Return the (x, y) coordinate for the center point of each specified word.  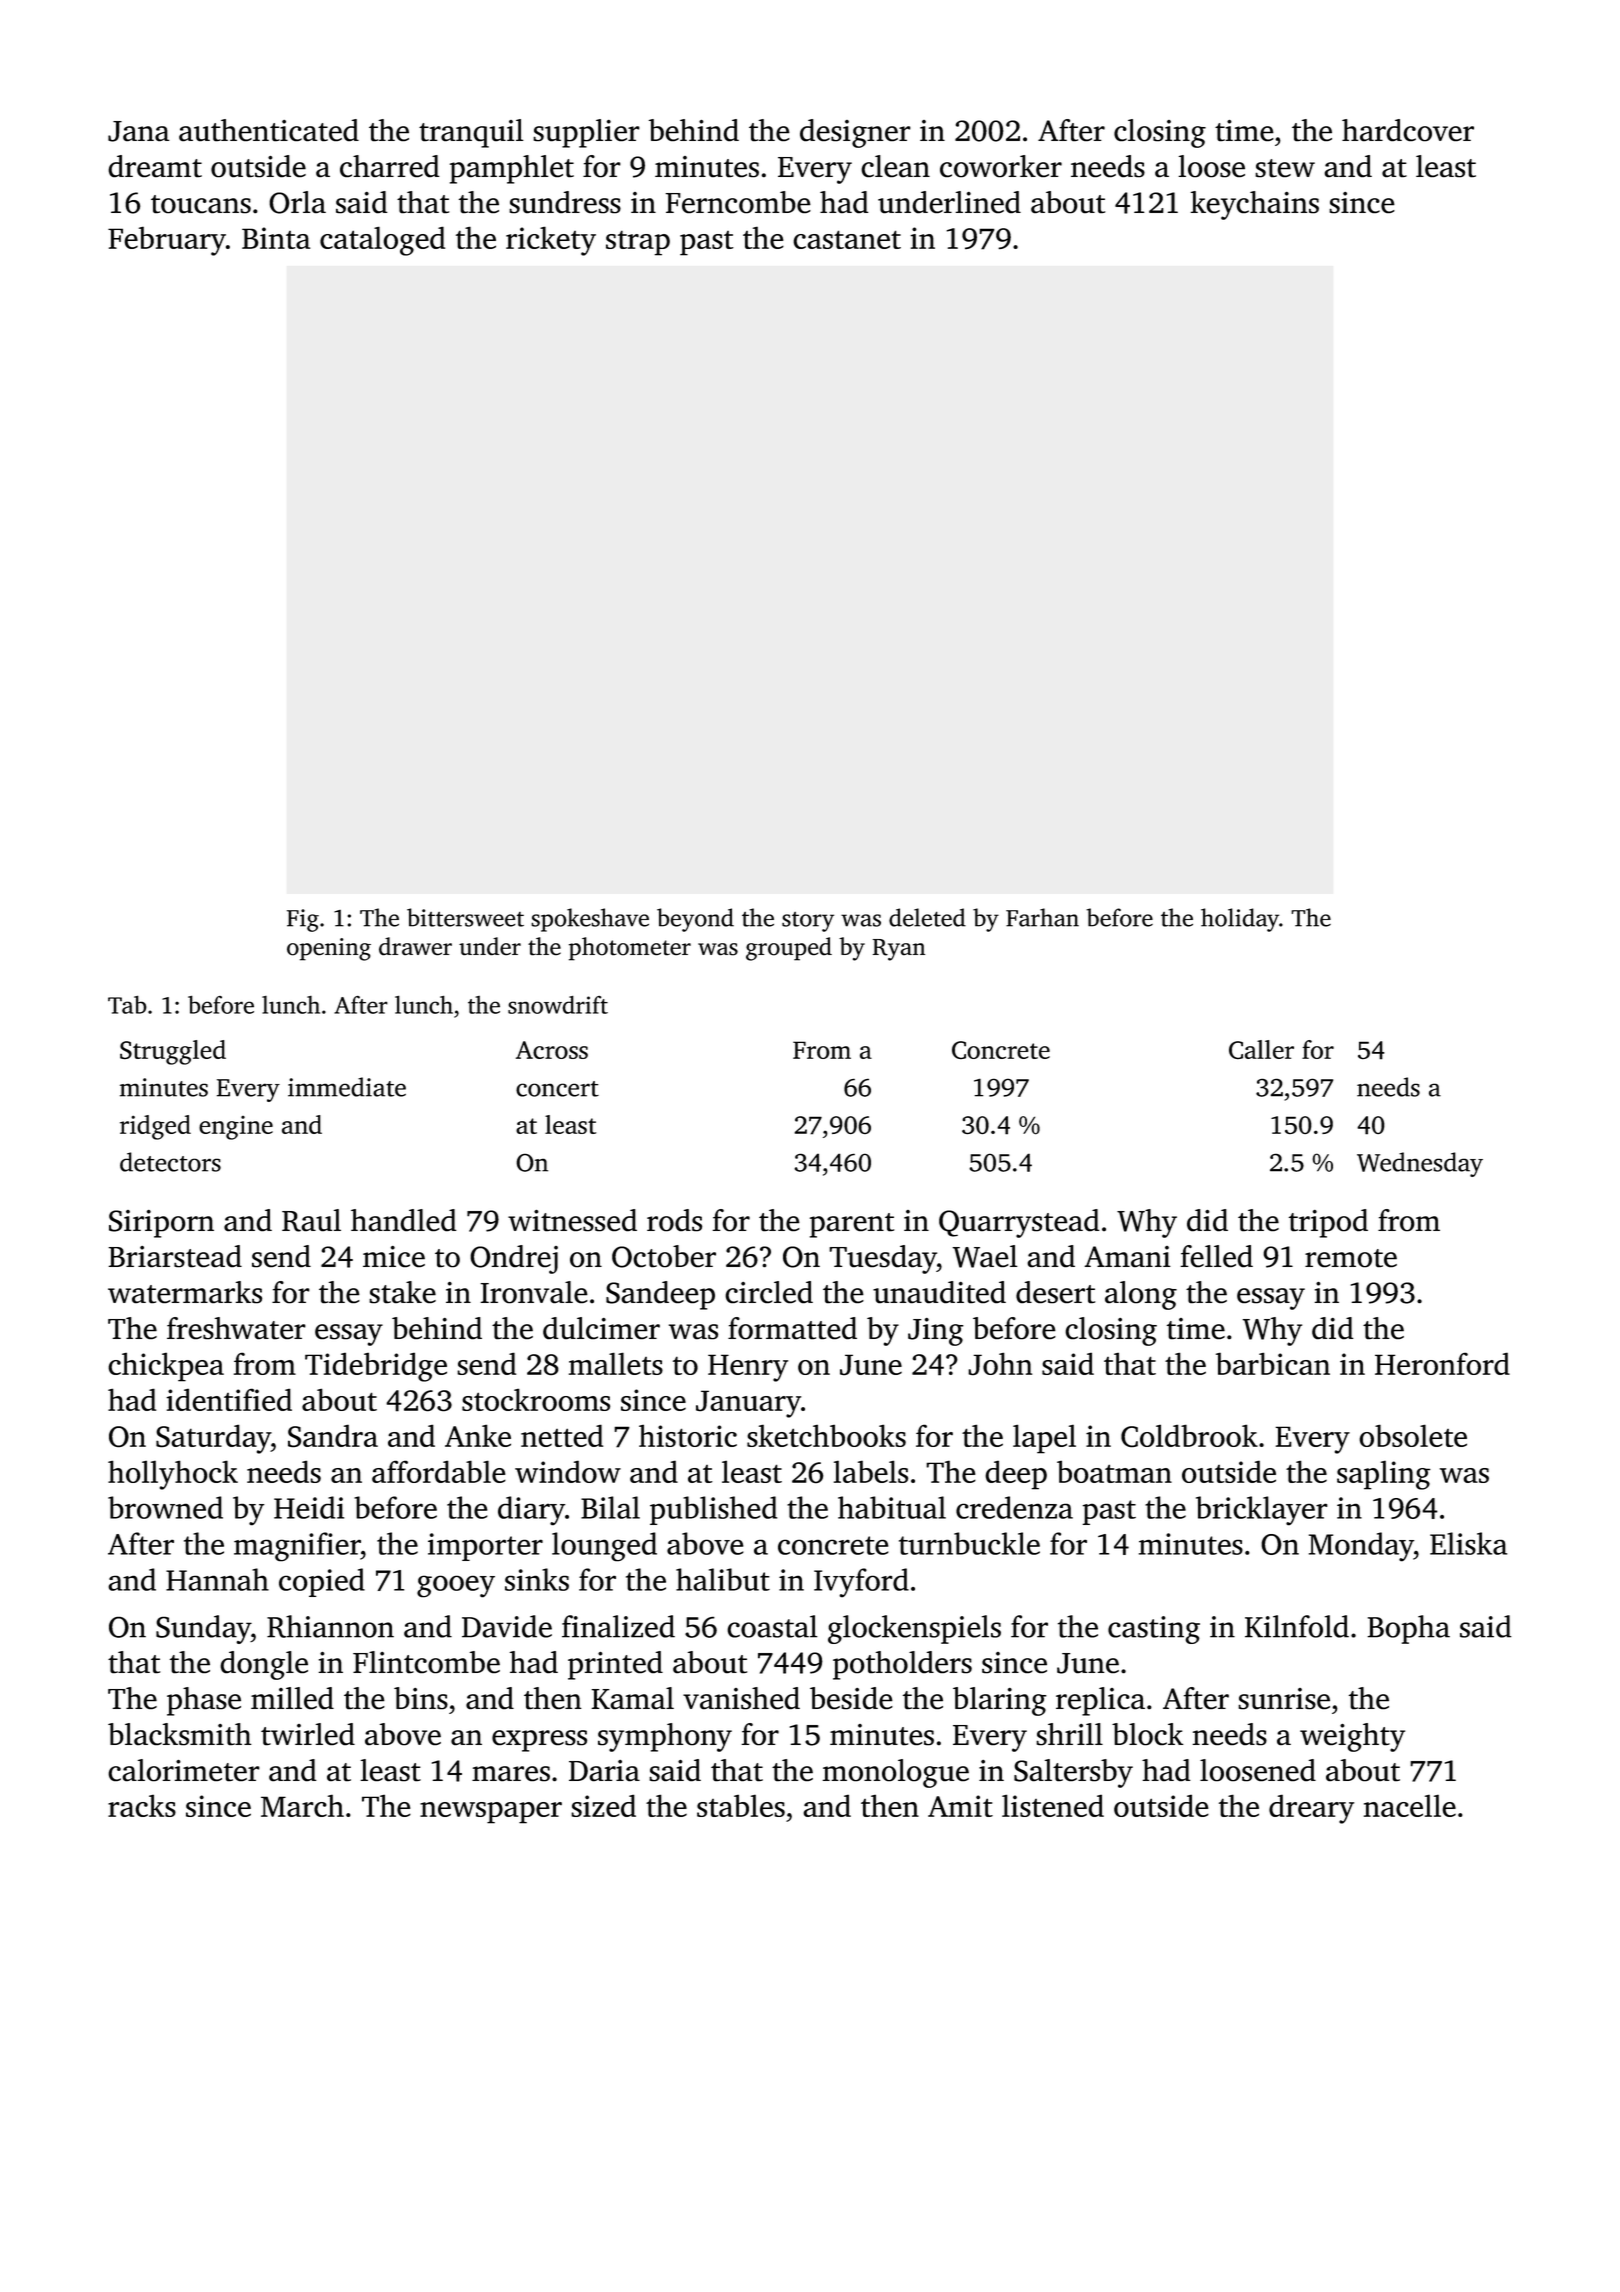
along (1141, 1295)
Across (552, 1050)
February (167, 241)
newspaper (491, 1813)
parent (852, 1225)
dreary (1311, 1809)
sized (603, 1805)
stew (1285, 168)
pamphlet (512, 169)
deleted (927, 917)
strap (638, 243)
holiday (1240, 920)
